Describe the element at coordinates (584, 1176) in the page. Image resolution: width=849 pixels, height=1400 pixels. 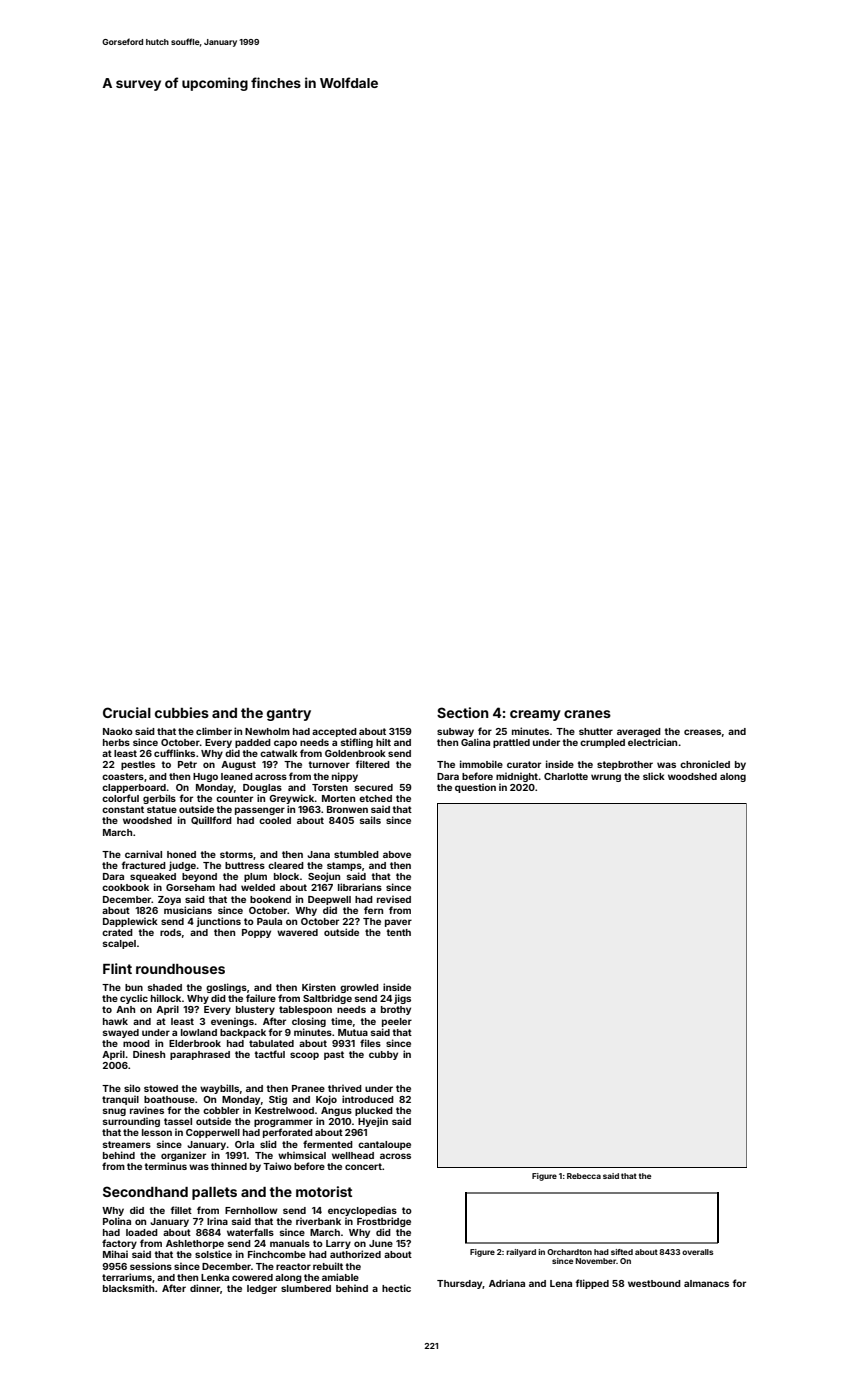
I see `Rebecca` at that location.
